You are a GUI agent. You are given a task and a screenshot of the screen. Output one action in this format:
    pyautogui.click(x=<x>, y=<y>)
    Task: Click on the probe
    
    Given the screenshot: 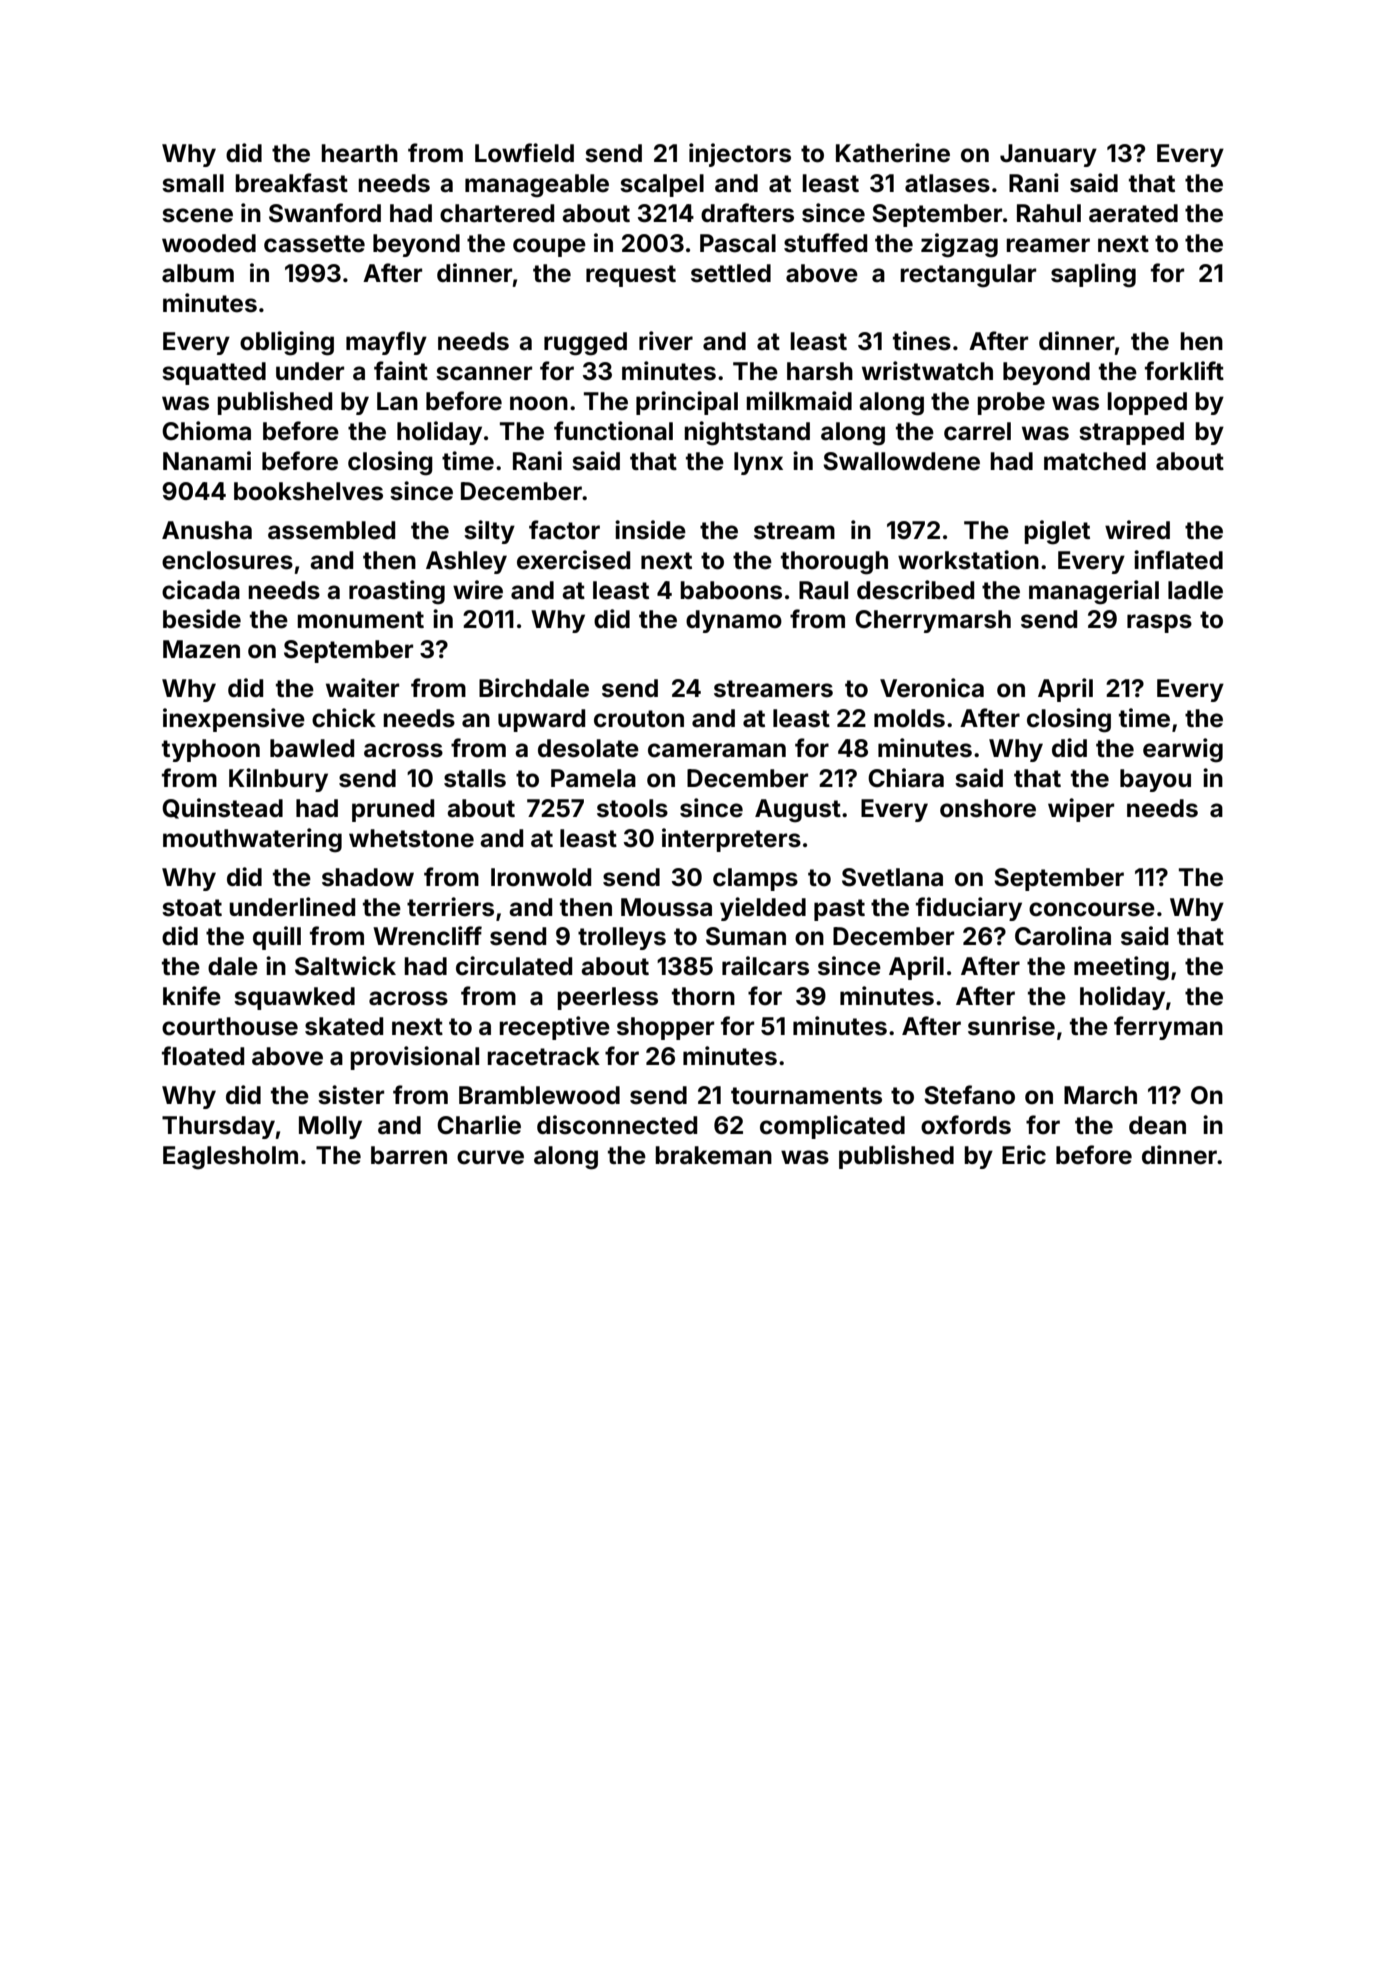 What is the action you would take?
    pyautogui.click(x=1011, y=403)
